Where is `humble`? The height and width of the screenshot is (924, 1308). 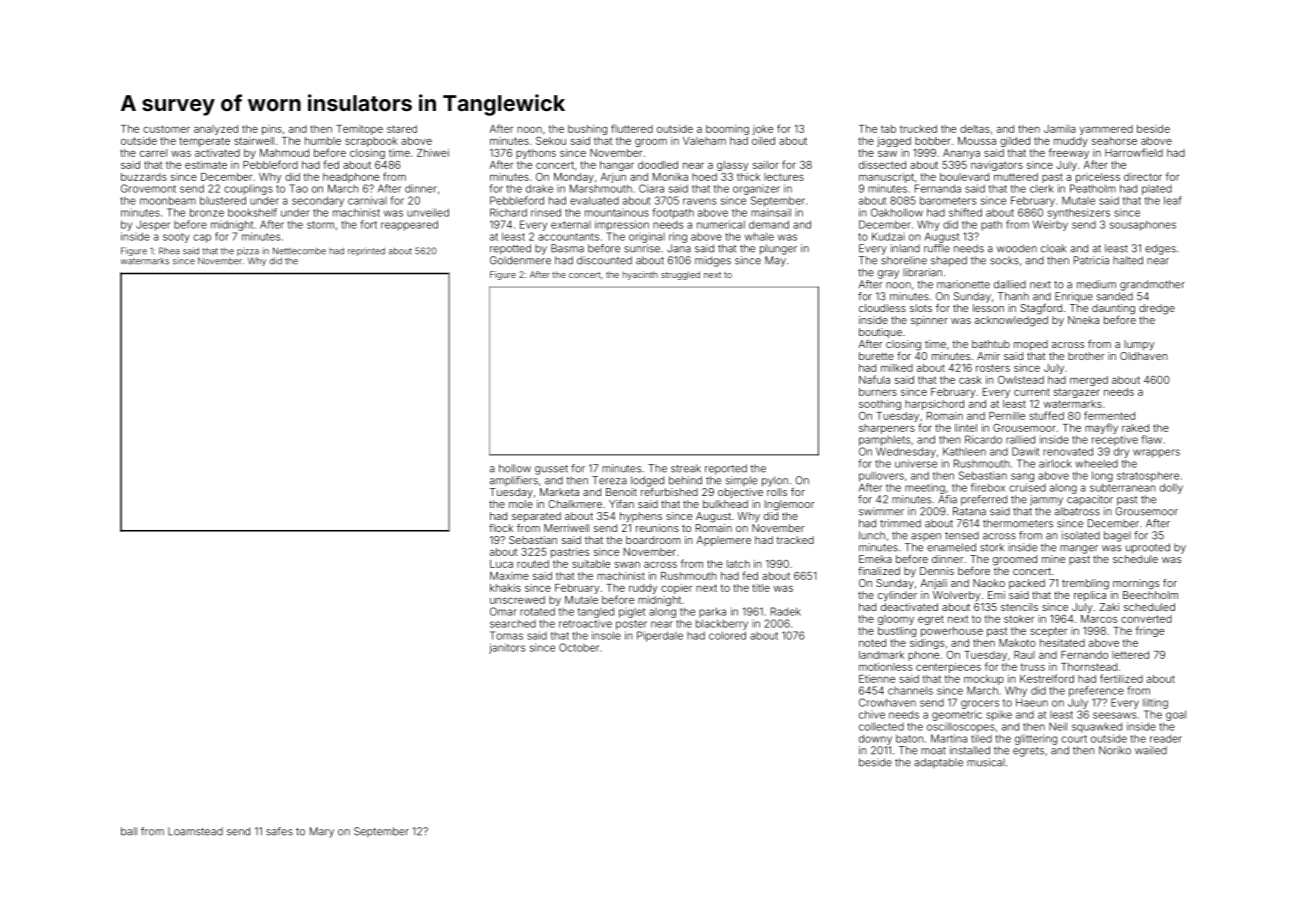
humble is located at coordinates (323, 141).
